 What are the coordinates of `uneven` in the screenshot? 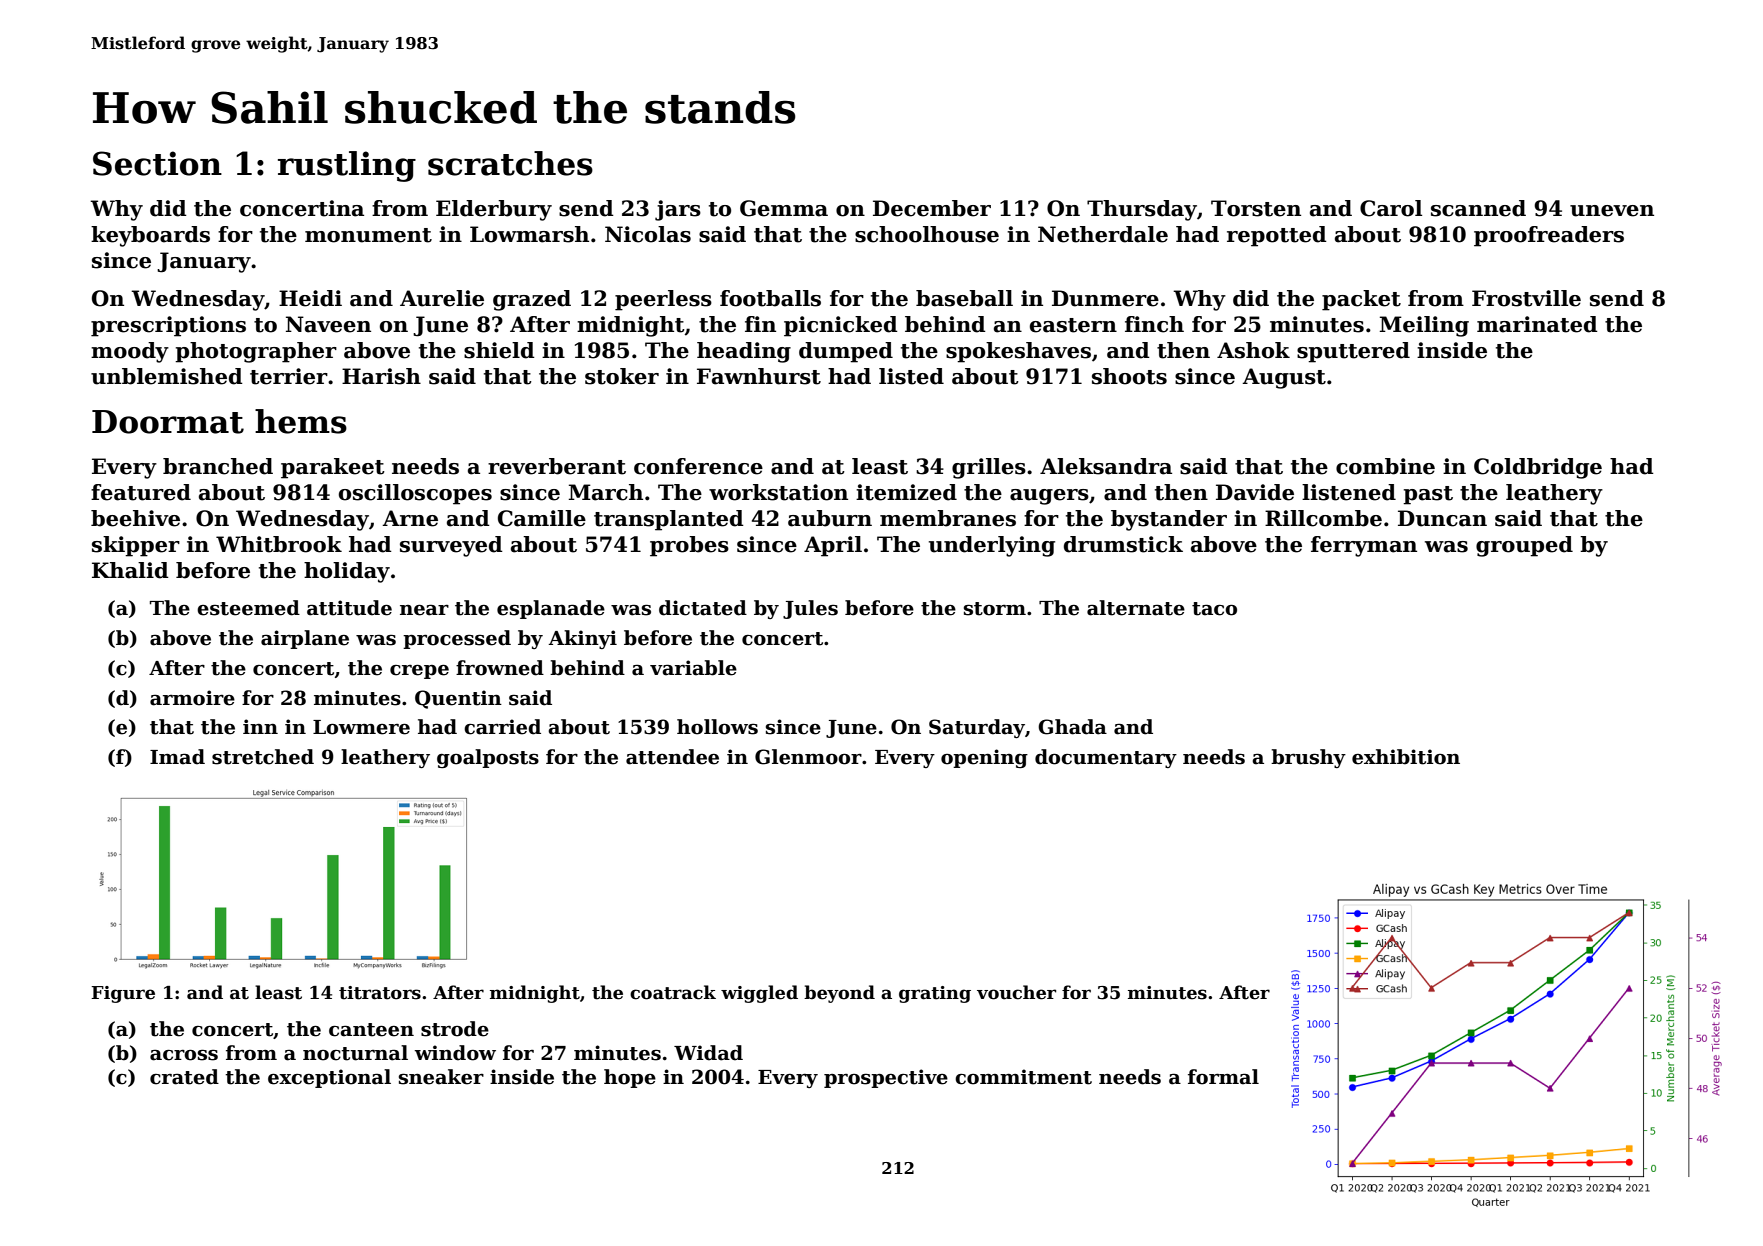 It's located at (1612, 211).
